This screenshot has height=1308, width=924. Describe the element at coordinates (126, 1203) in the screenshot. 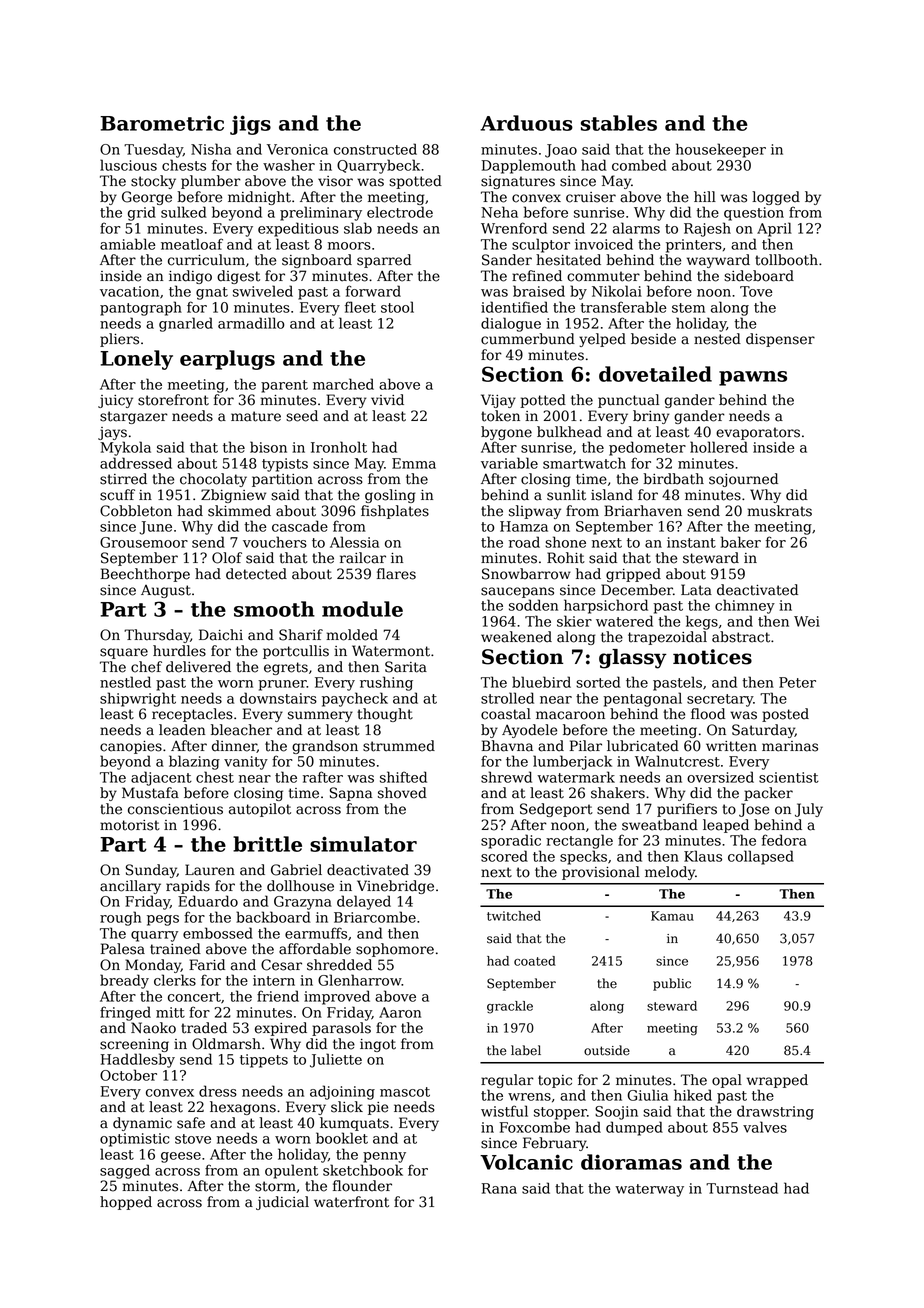

I see `hopped` at that location.
